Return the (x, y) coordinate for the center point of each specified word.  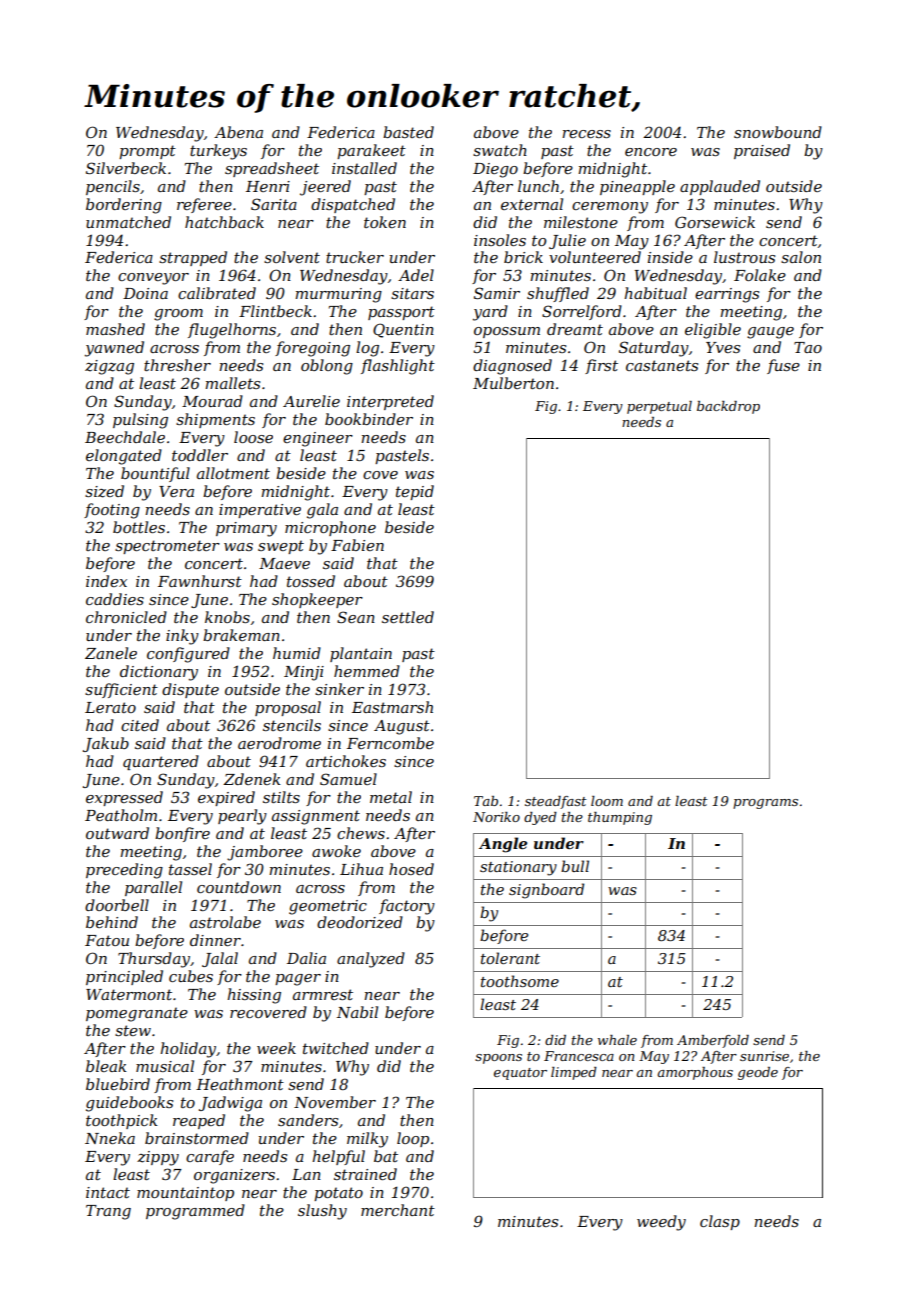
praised (762, 151)
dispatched (353, 205)
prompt (147, 152)
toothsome (520, 981)
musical (165, 1066)
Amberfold (713, 1041)
